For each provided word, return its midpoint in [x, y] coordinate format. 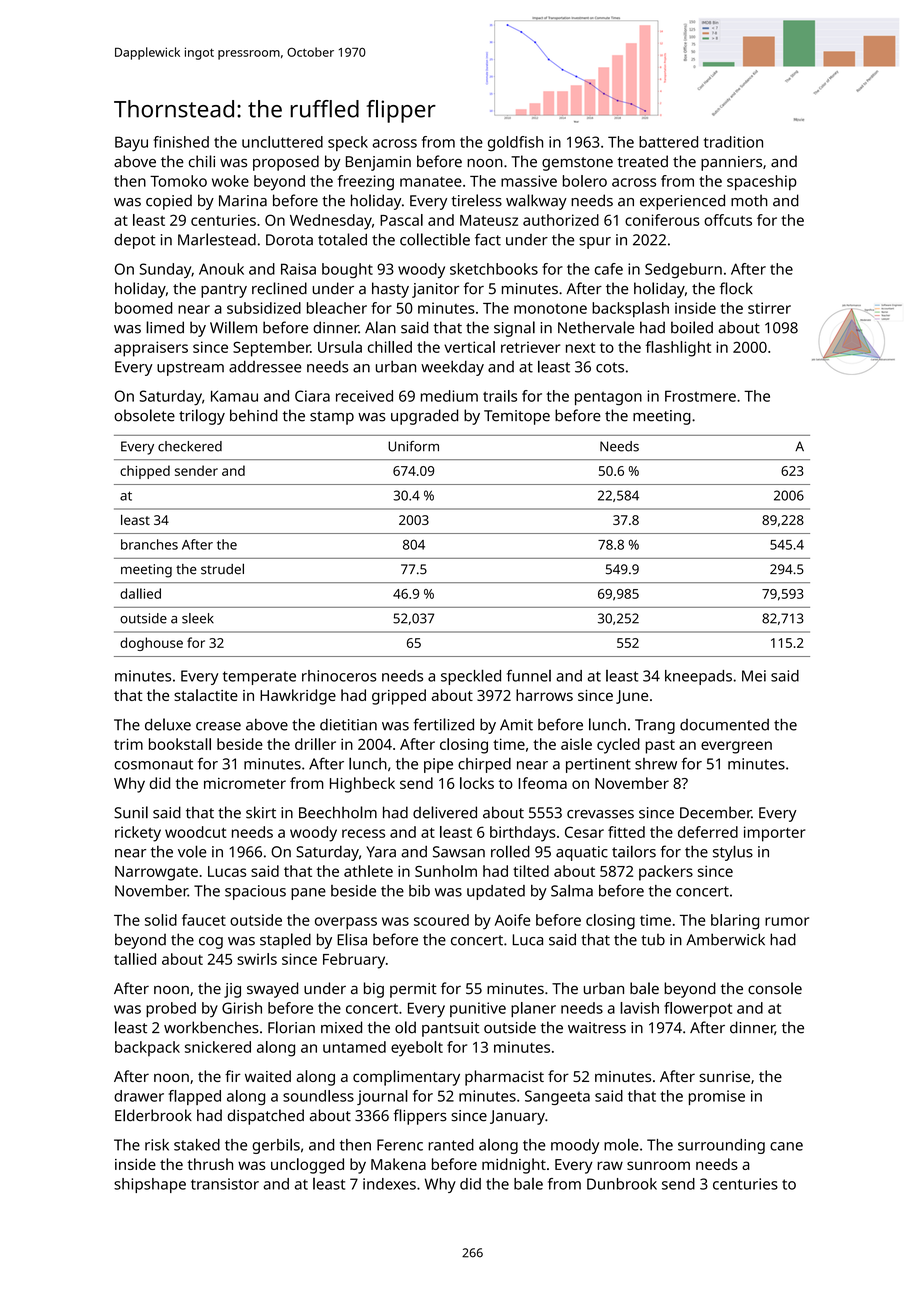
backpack [147, 1048]
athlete [368, 871]
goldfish [515, 143]
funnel [529, 676]
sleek [198, 618]
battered [668, 142]
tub [653, 939]
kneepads [698, 677]
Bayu [131, 143]
